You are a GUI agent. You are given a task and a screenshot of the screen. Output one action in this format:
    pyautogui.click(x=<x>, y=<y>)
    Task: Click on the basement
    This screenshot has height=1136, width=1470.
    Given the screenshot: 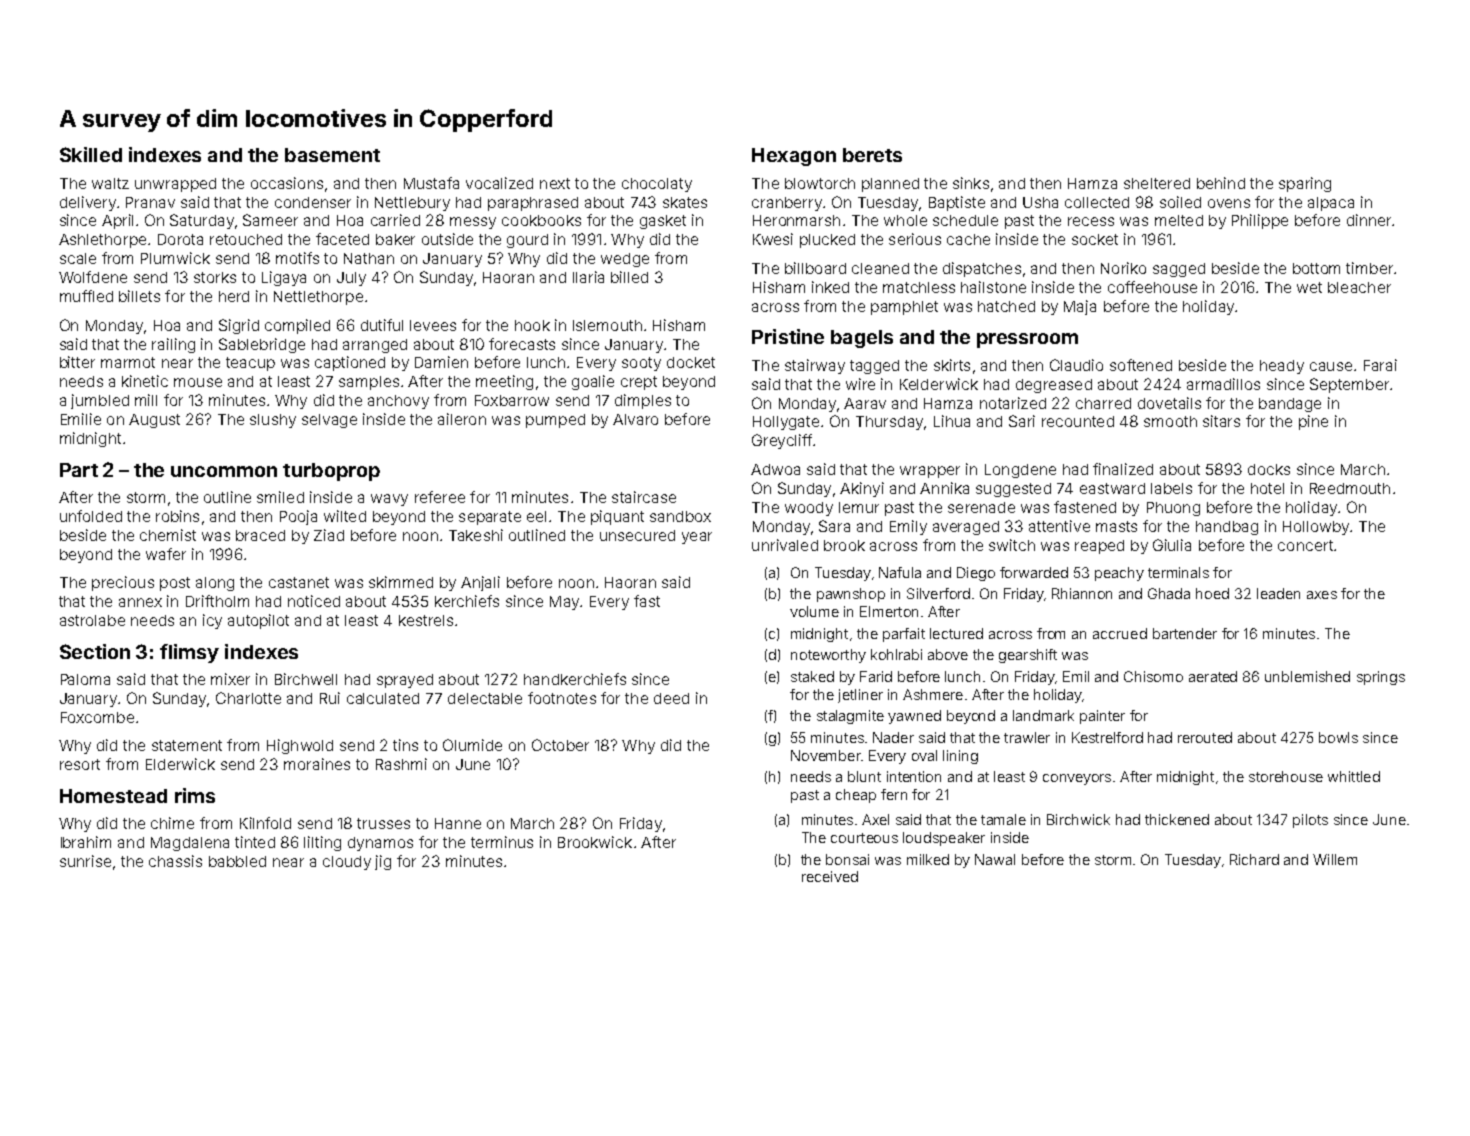 What is the action you would take?
    pyautogui.click(x=332, y=155)
